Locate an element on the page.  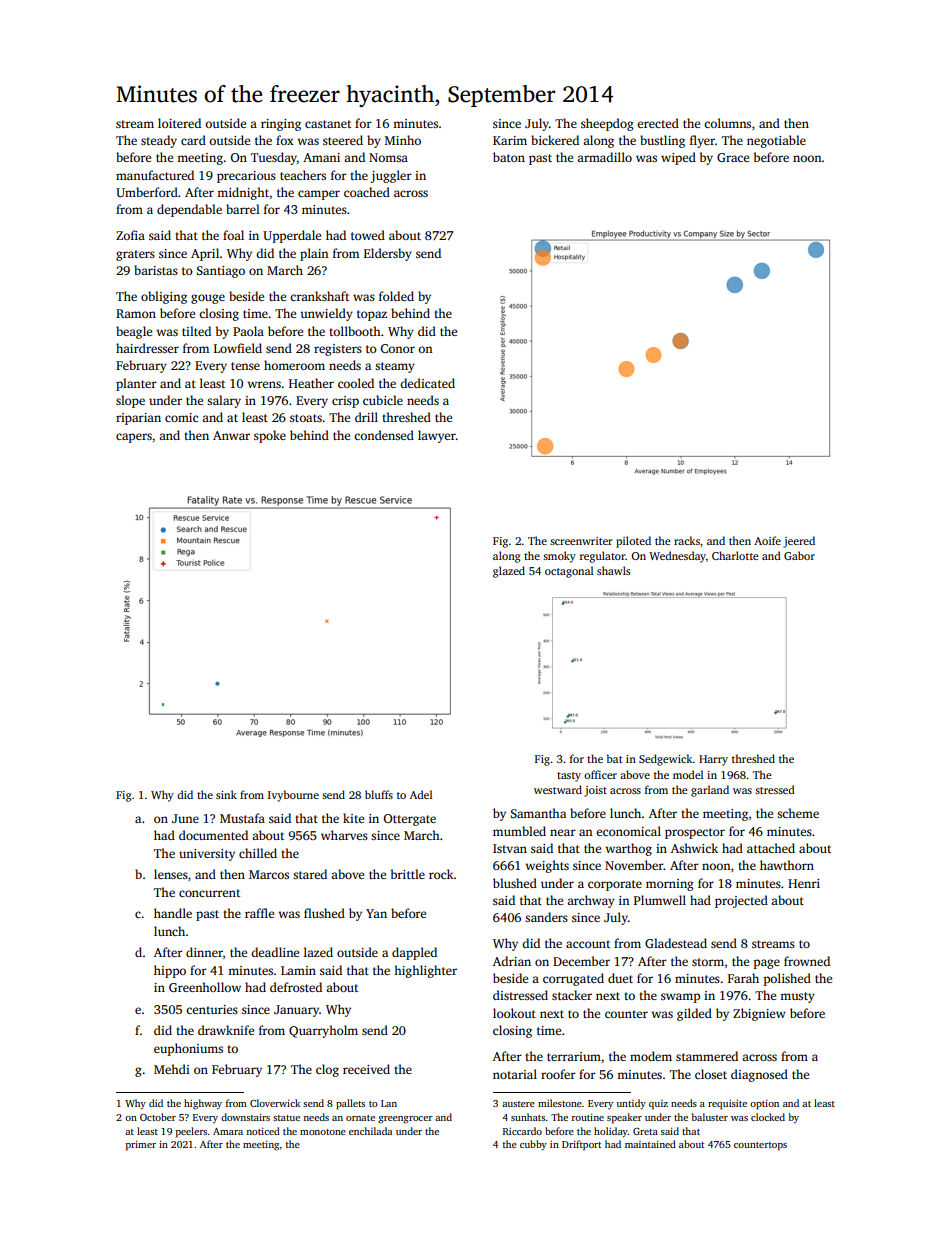
hairdresser is located at coordinates (147, 348).
